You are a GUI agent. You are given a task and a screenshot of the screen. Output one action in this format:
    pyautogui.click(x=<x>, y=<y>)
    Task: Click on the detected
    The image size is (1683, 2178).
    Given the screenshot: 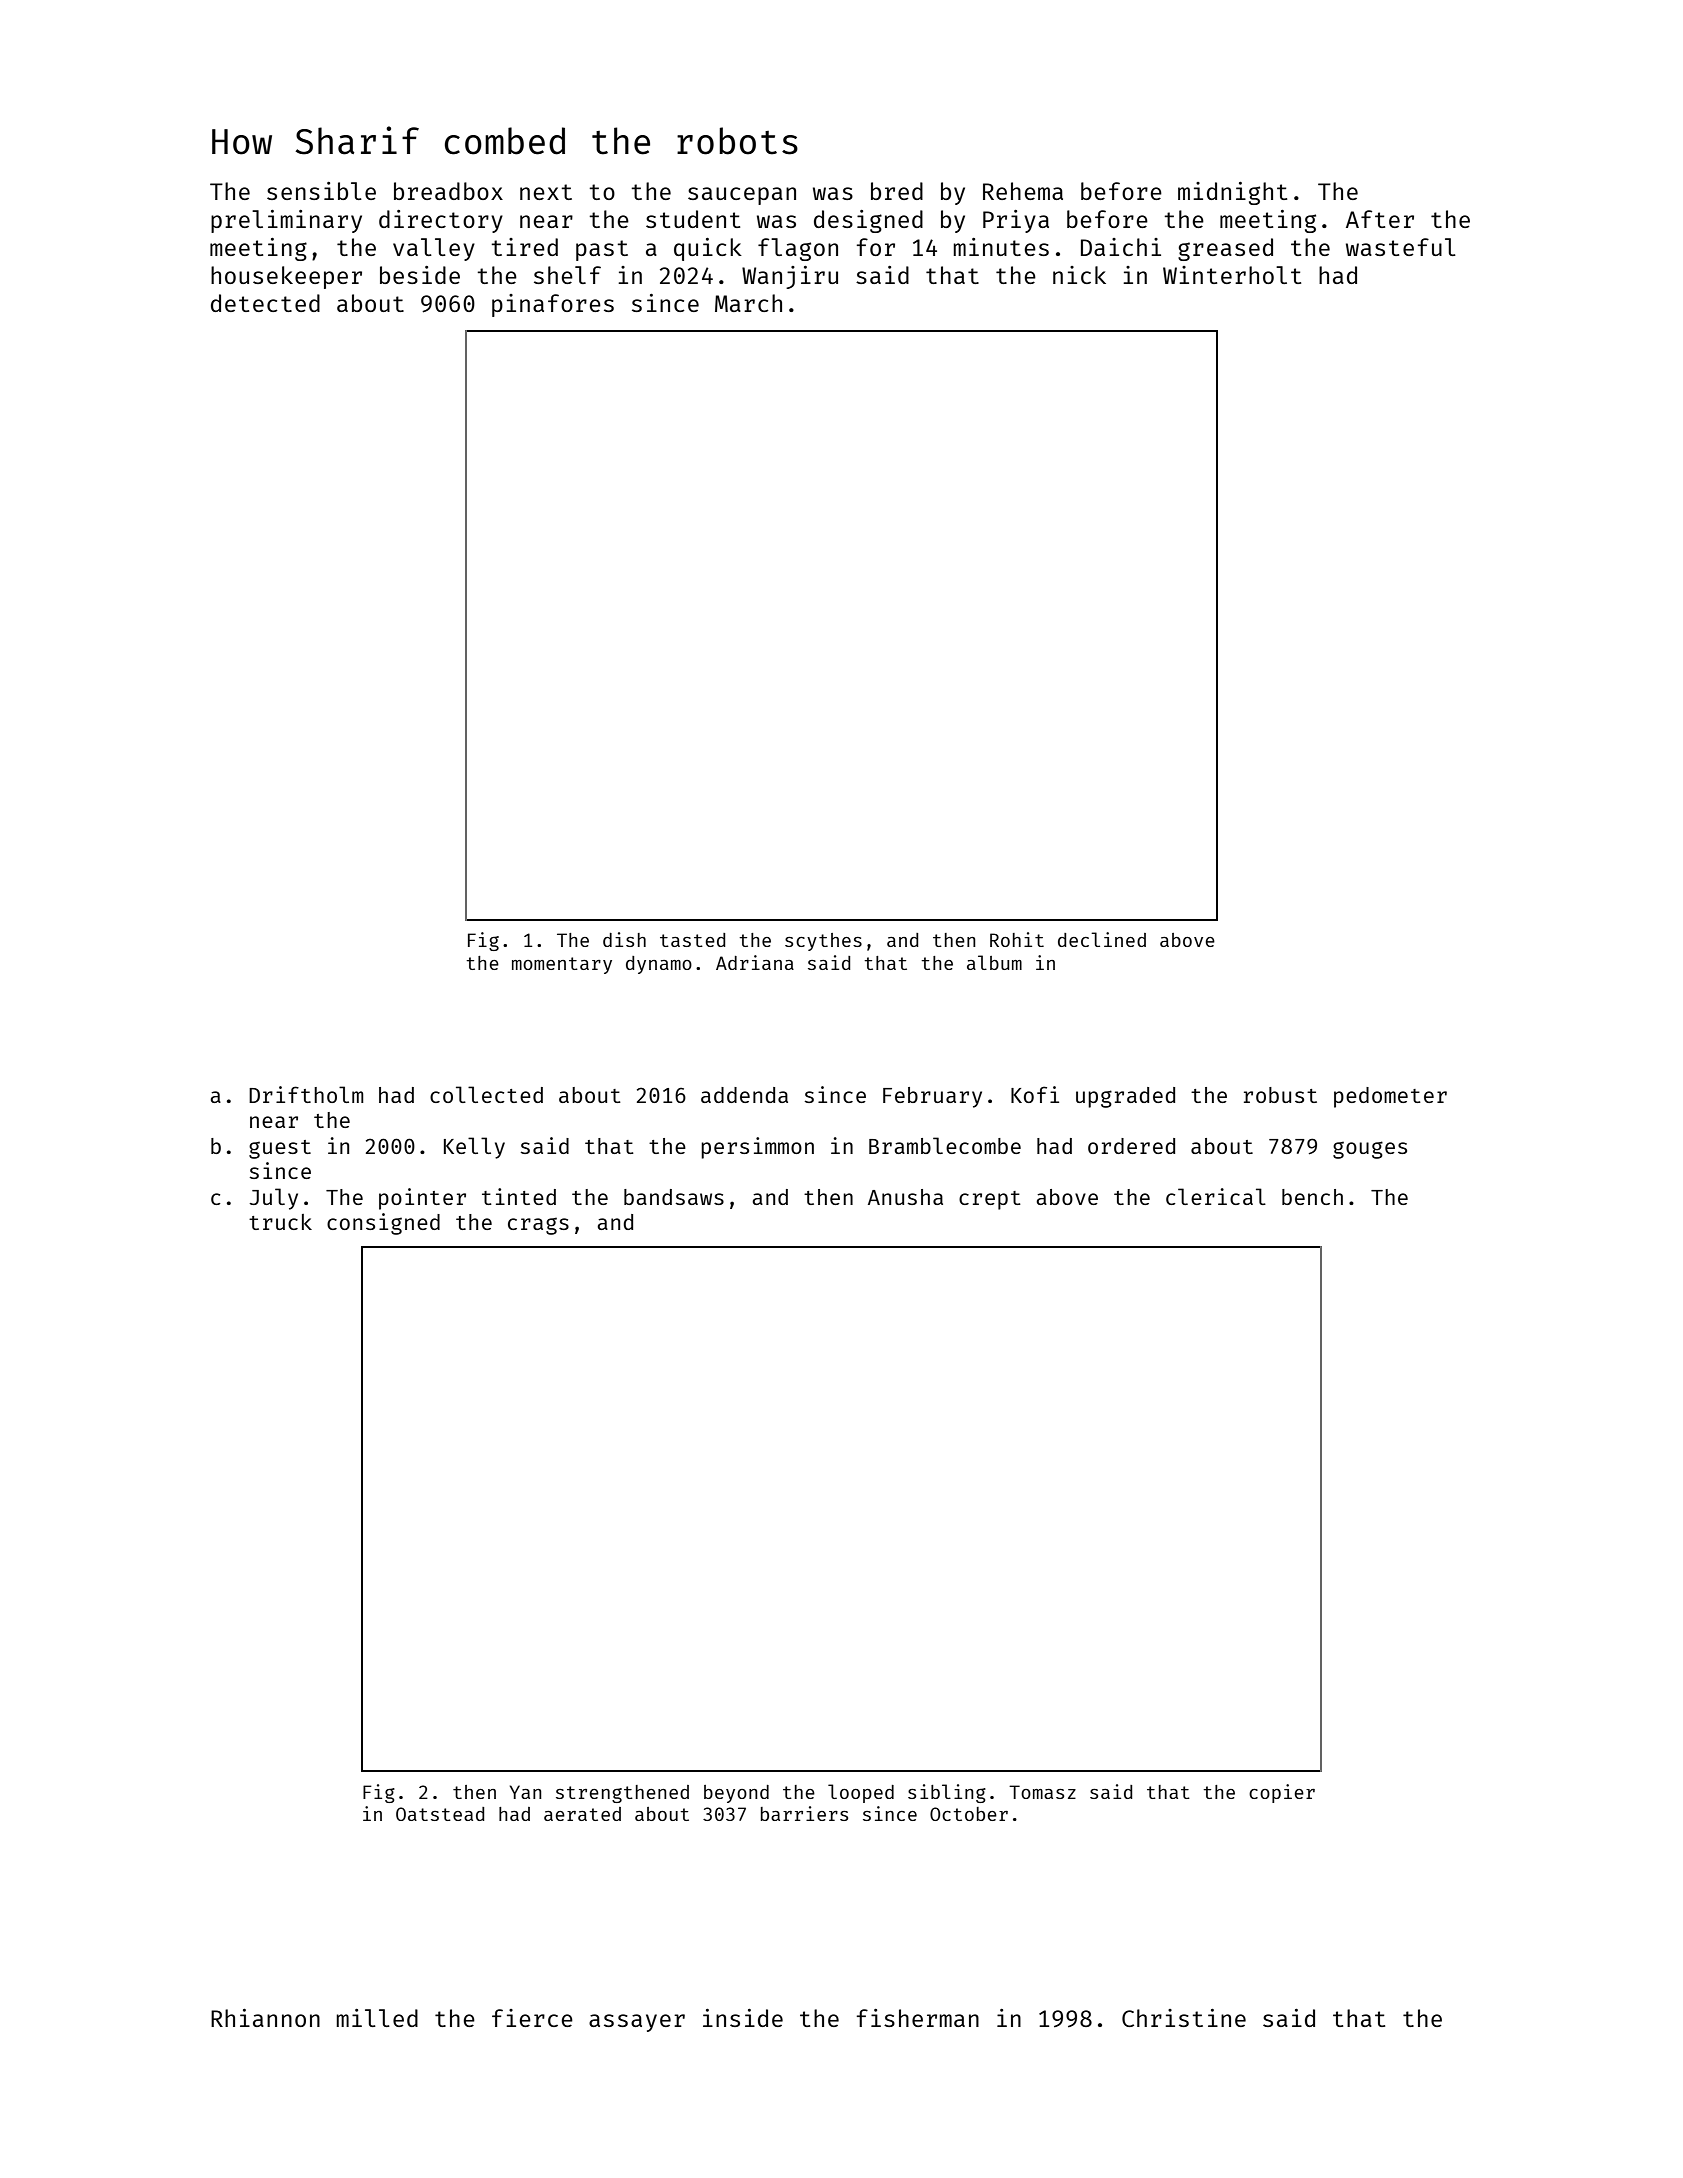 What is the action you would take?
    pyautogui.click(x=265, y=303)
